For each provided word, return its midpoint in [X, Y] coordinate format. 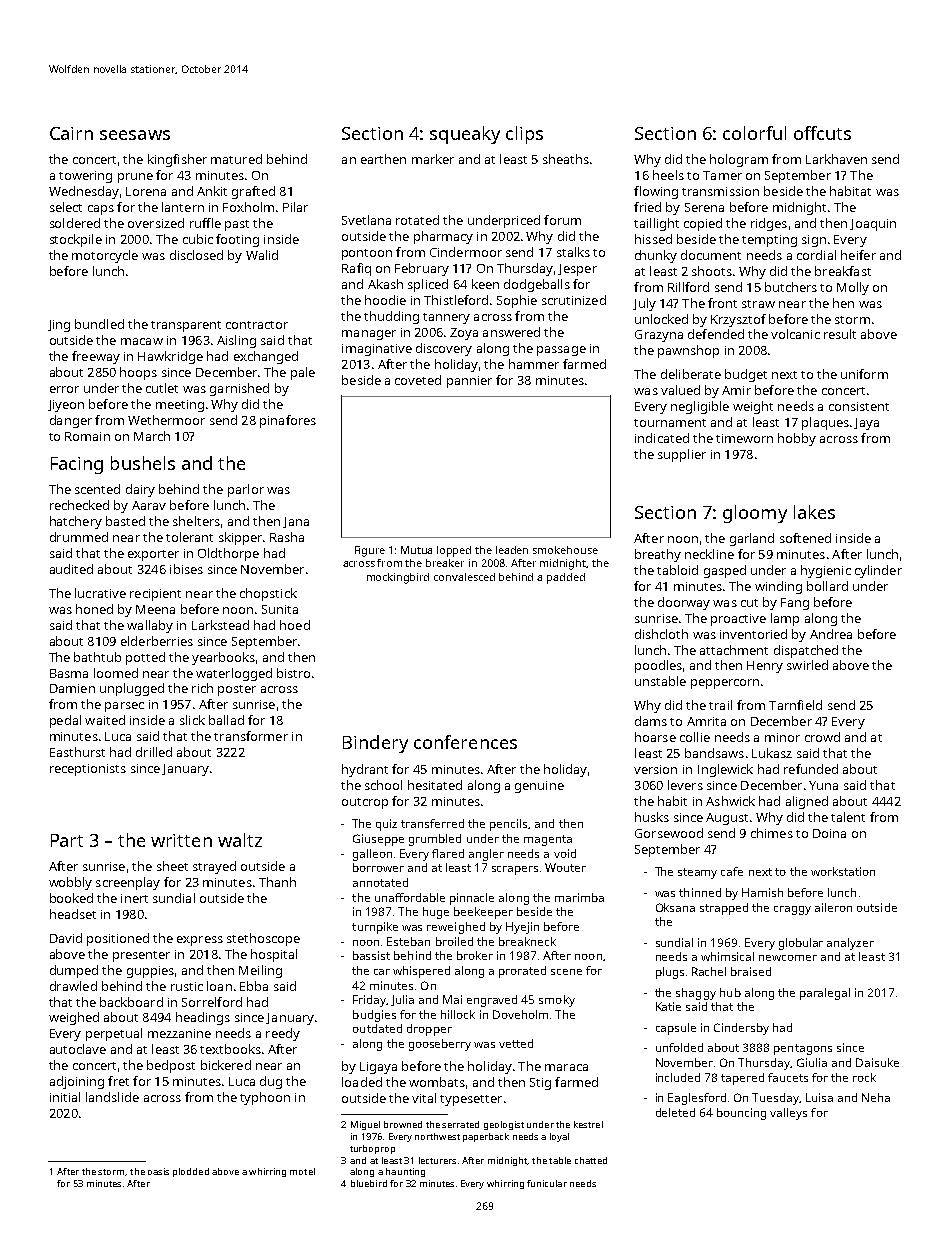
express [200, 941]
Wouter [565, 867]
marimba [579, 897]
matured [236, 159]
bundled [99, 324]
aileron [833, 907]
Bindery [375, 744]
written [181, 840]
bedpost [171, 1066]
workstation [843, 871]
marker [433, 159]
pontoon [367, 254]
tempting [769, 241]
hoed [295, 625]
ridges [769, 224]
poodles [658, 666]
